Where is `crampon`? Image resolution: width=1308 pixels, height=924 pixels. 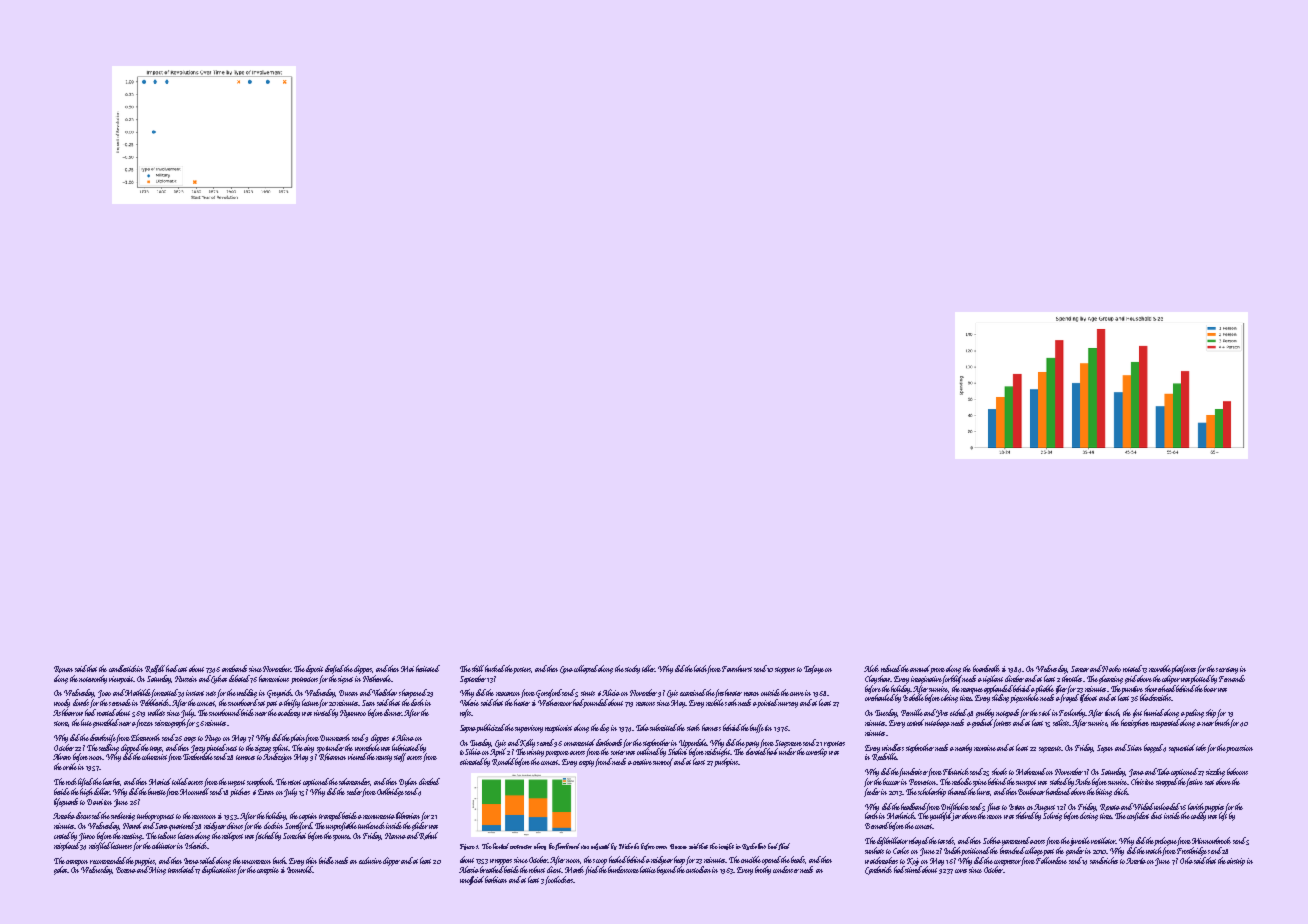
crampon is located at coordinates (77, 863).
